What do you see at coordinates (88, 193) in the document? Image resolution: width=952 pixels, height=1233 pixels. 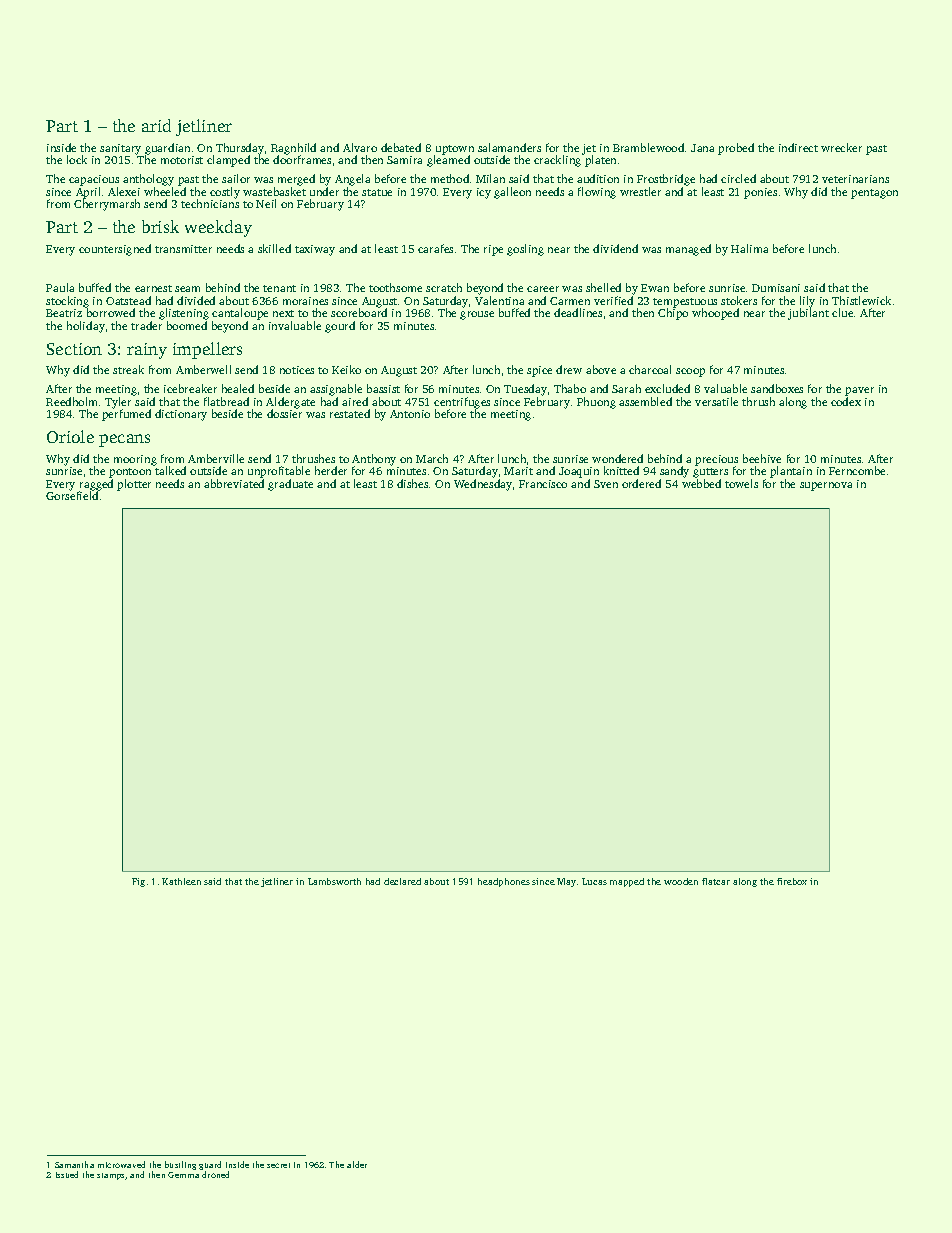 I see `April` at bounding box center [88, 193].
